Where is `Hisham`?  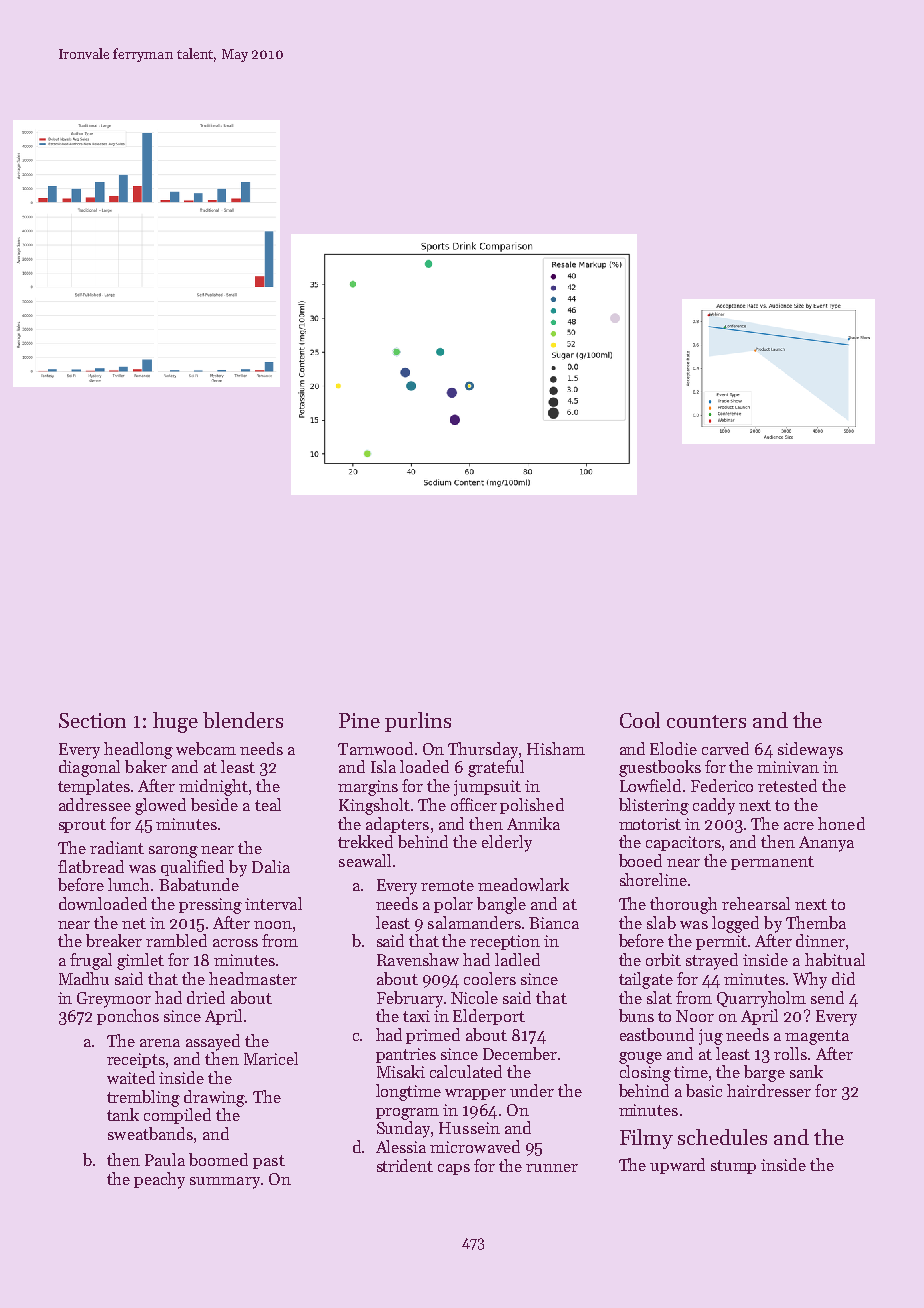 Hisham is located at coordinates (556, 748).
